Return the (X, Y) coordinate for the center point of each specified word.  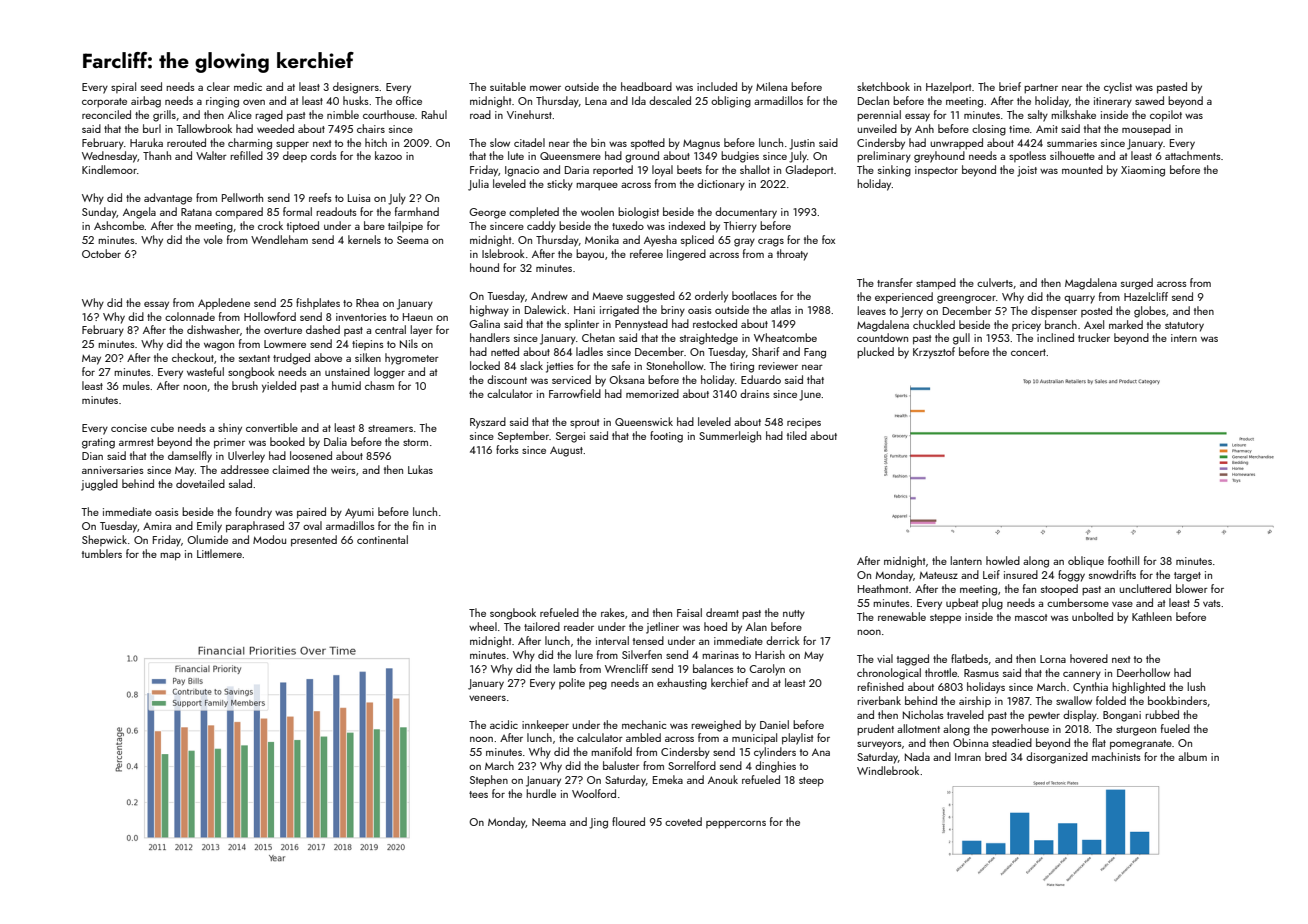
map (170, 556)
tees (478, 794)
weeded (275, 128)
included (717, 86)
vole (213, 239)
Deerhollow (1143, 672)
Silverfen (642, 654)
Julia (478, 185)
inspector (936, 171)
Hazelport (948, 88)
